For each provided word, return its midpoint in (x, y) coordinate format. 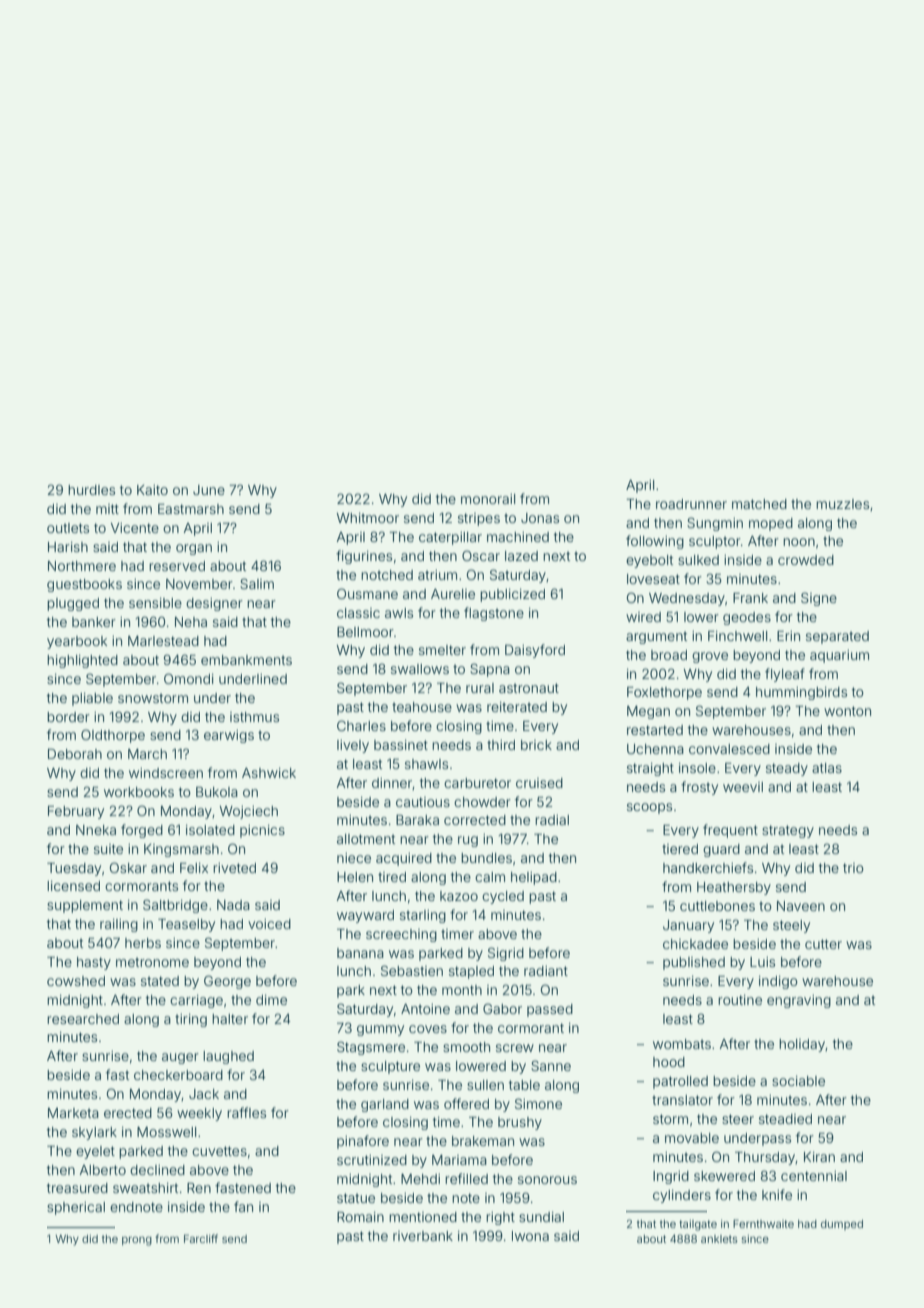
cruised (539, 783)
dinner (392, 784)
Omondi (189, 678)
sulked (698, 560)
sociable (798, 1081)
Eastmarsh (191, 509)
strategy (788, 831)
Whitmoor (368, 518)
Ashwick (269, 773)
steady (787, 769)
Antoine (425, 1009)
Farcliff (201, 1238)
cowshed (76, 981)
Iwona (530, 1236)
